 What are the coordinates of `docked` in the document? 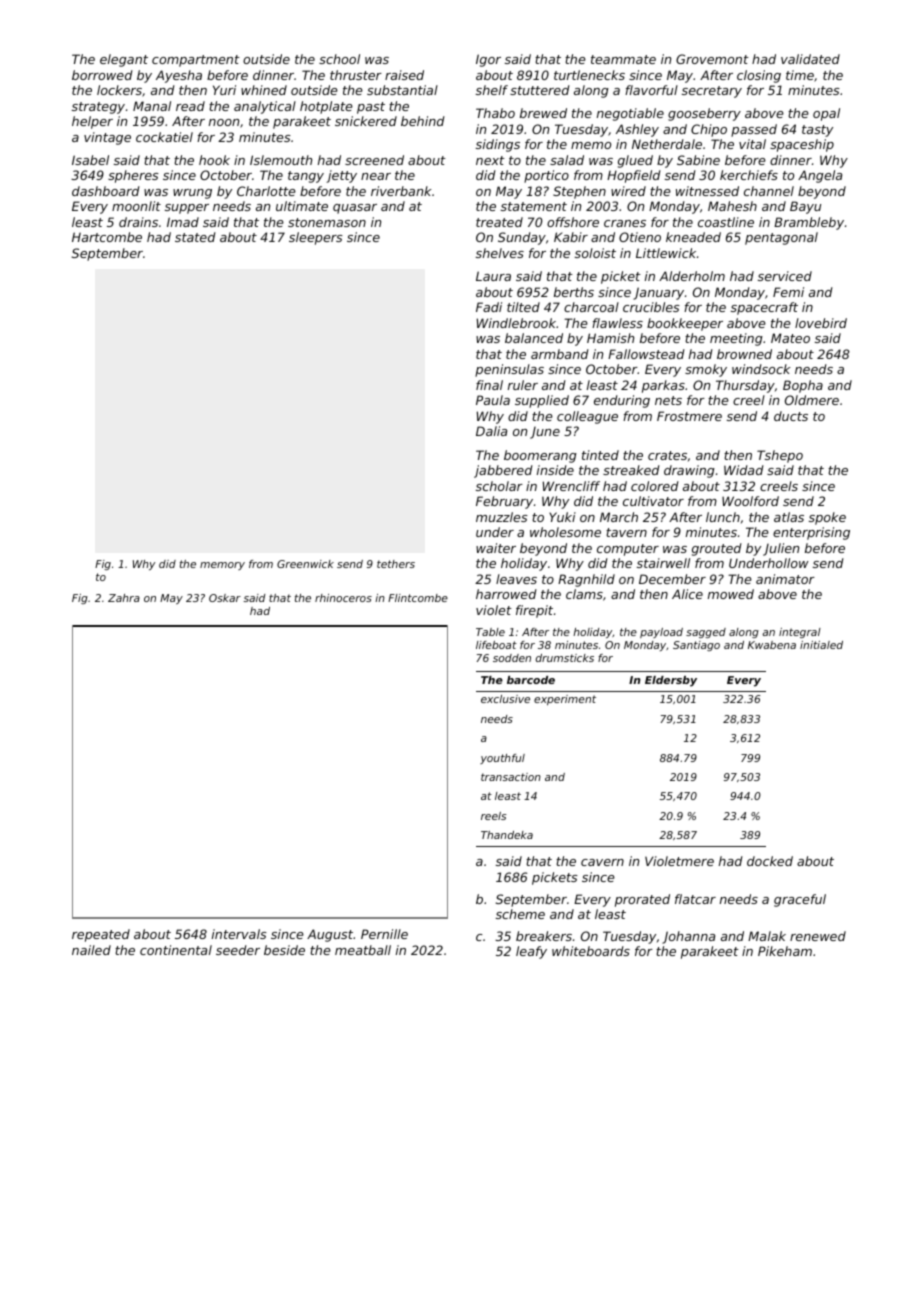 It's located at (770, 861).
